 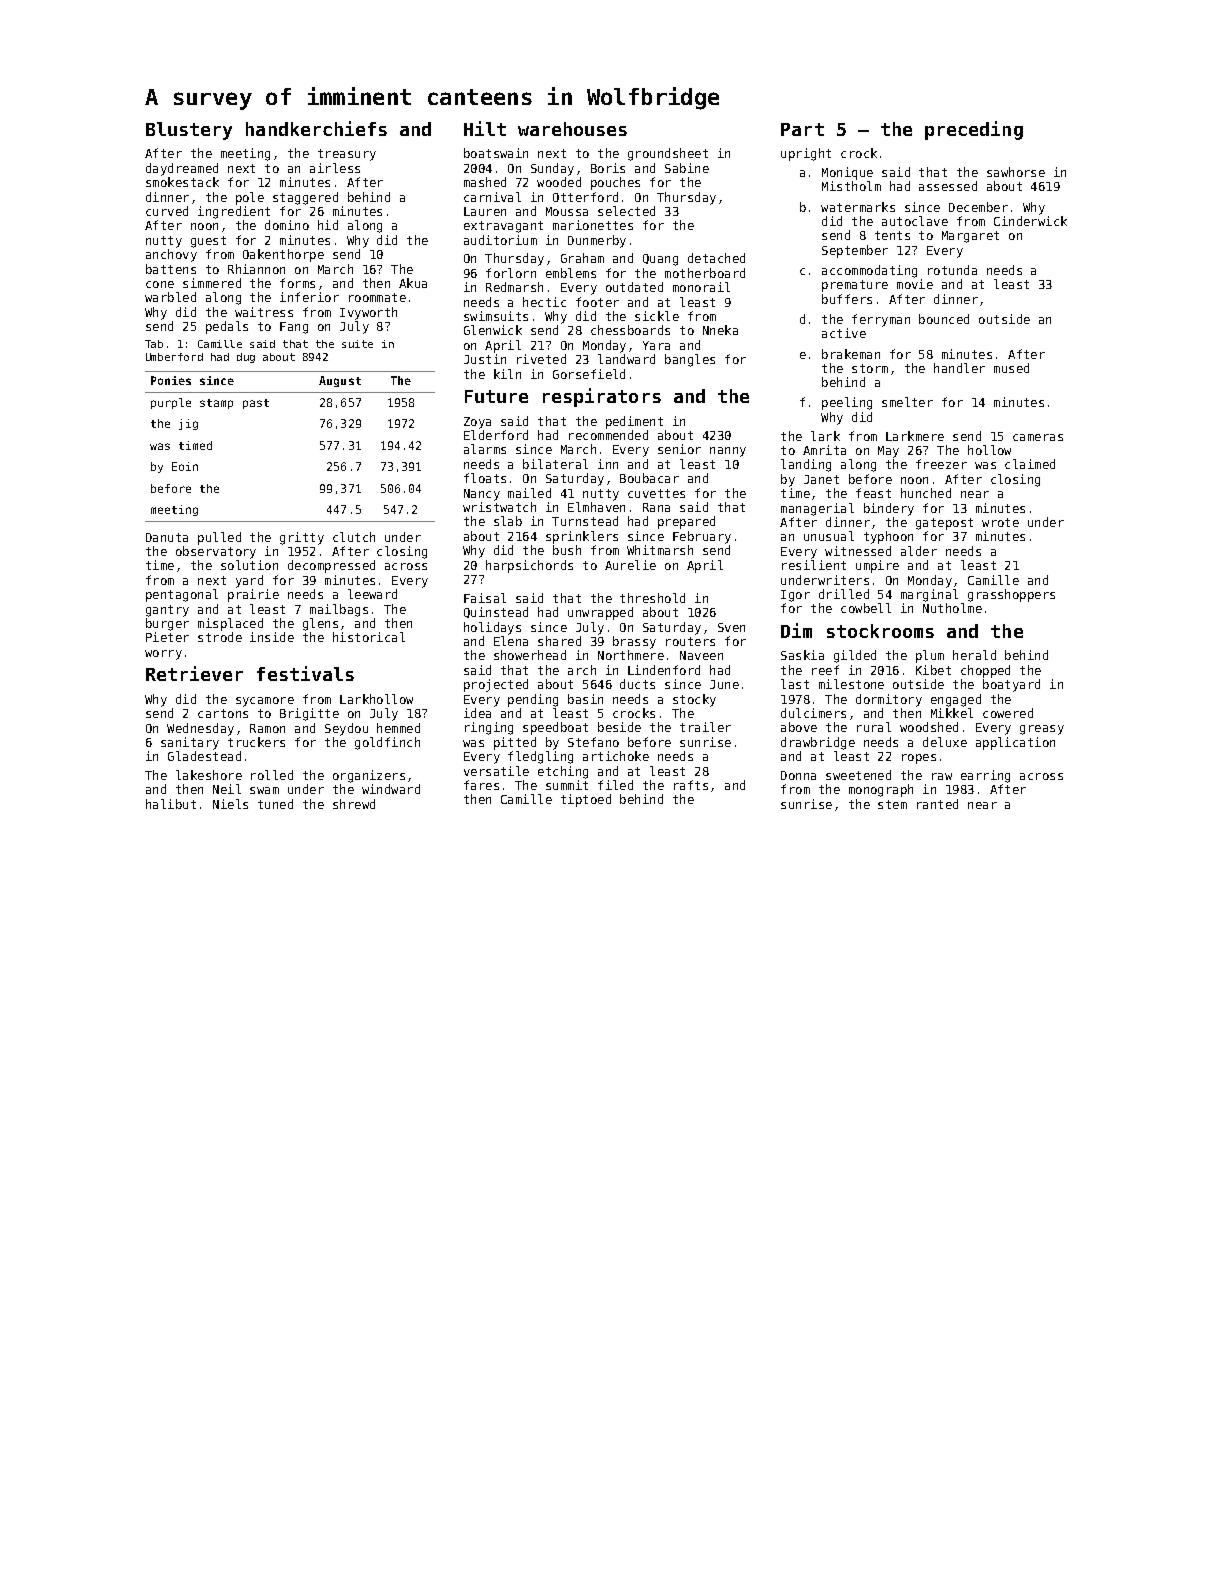 I want to click on pole, so click(x=250, y=198).
